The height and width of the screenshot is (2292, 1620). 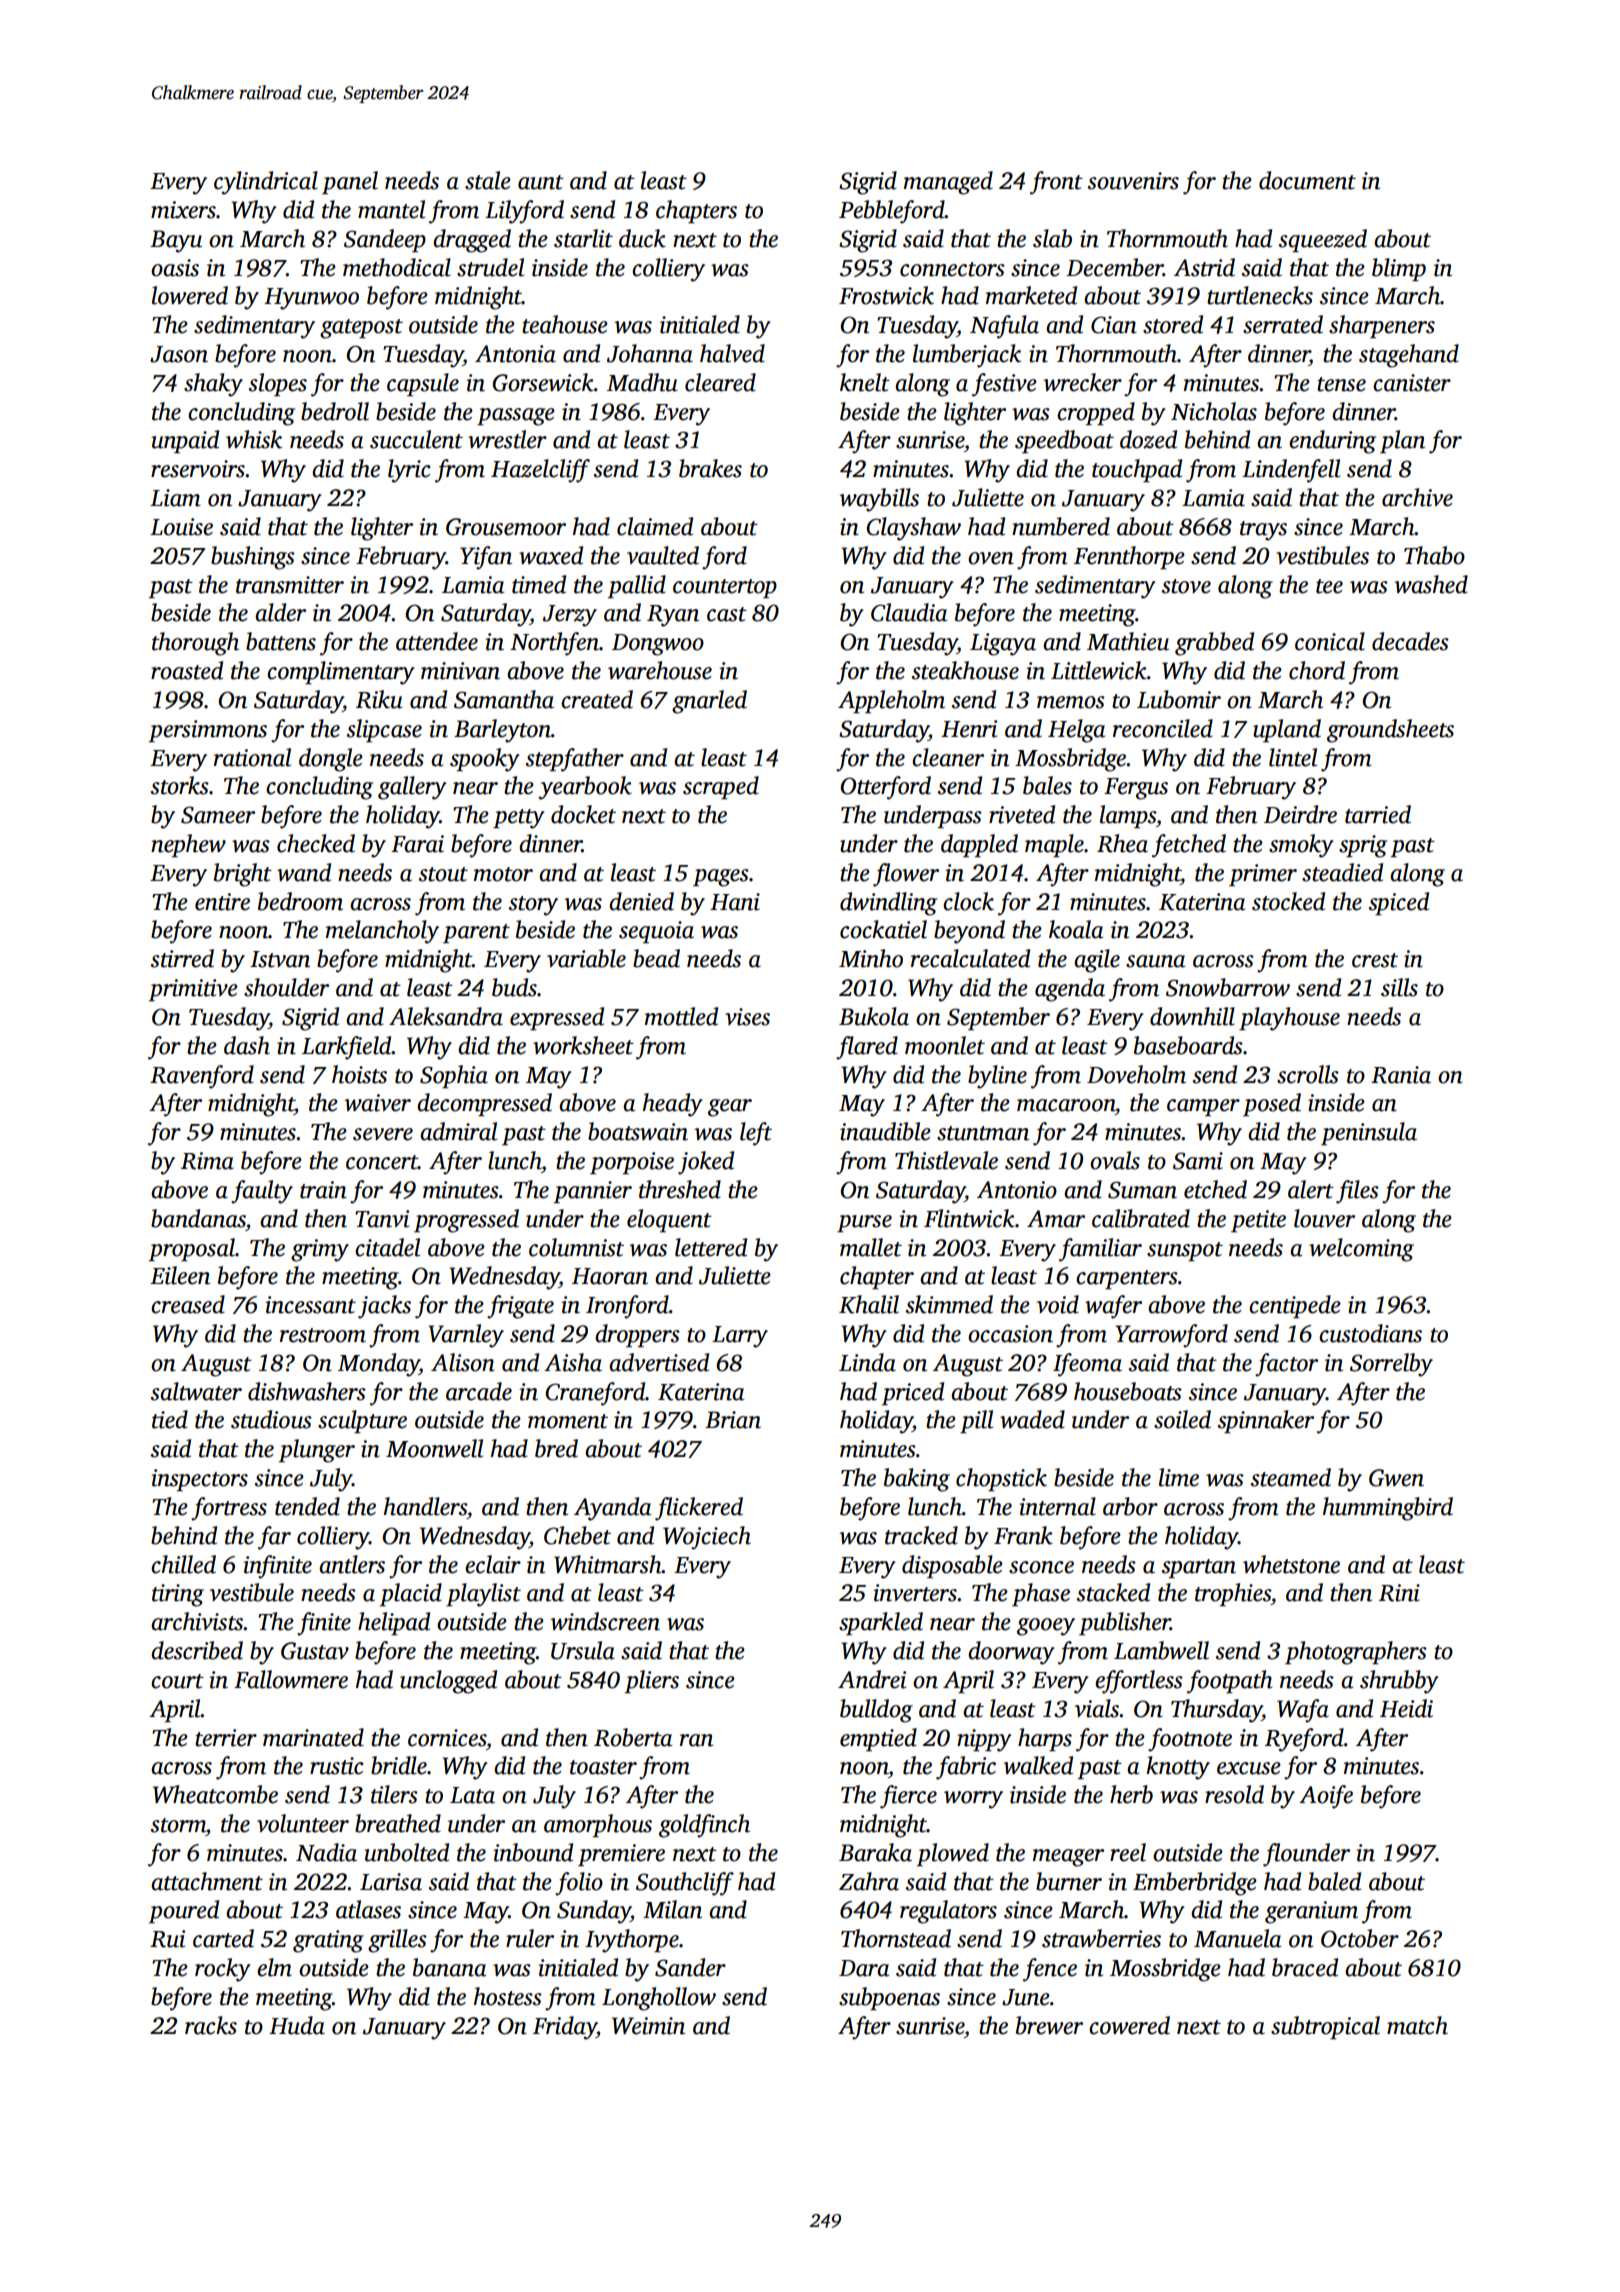 I want to click on louver, so click(x=1324, y=1218).
